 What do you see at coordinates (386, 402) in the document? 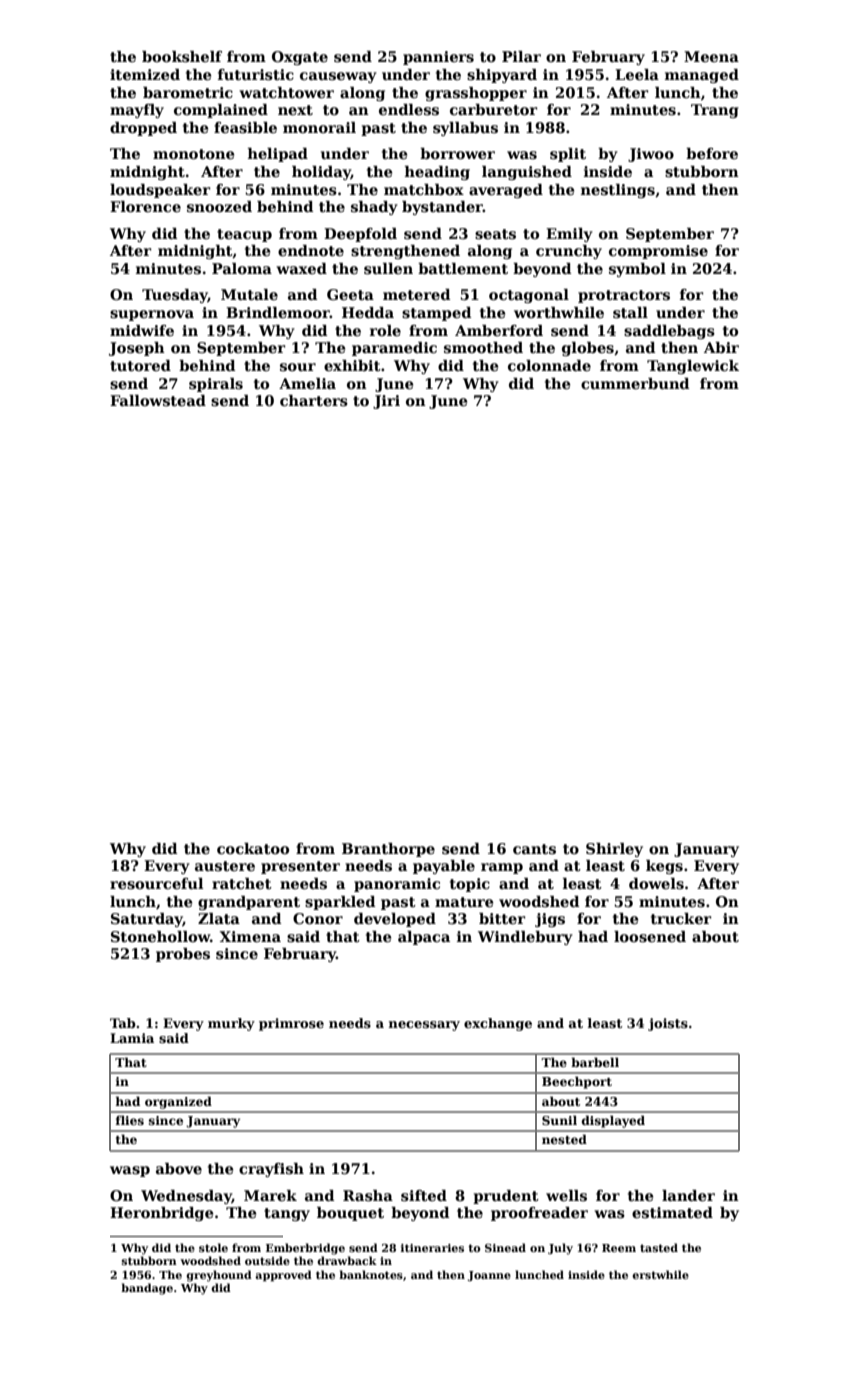
I see `Jiri` at bounding box center [386, 402].
